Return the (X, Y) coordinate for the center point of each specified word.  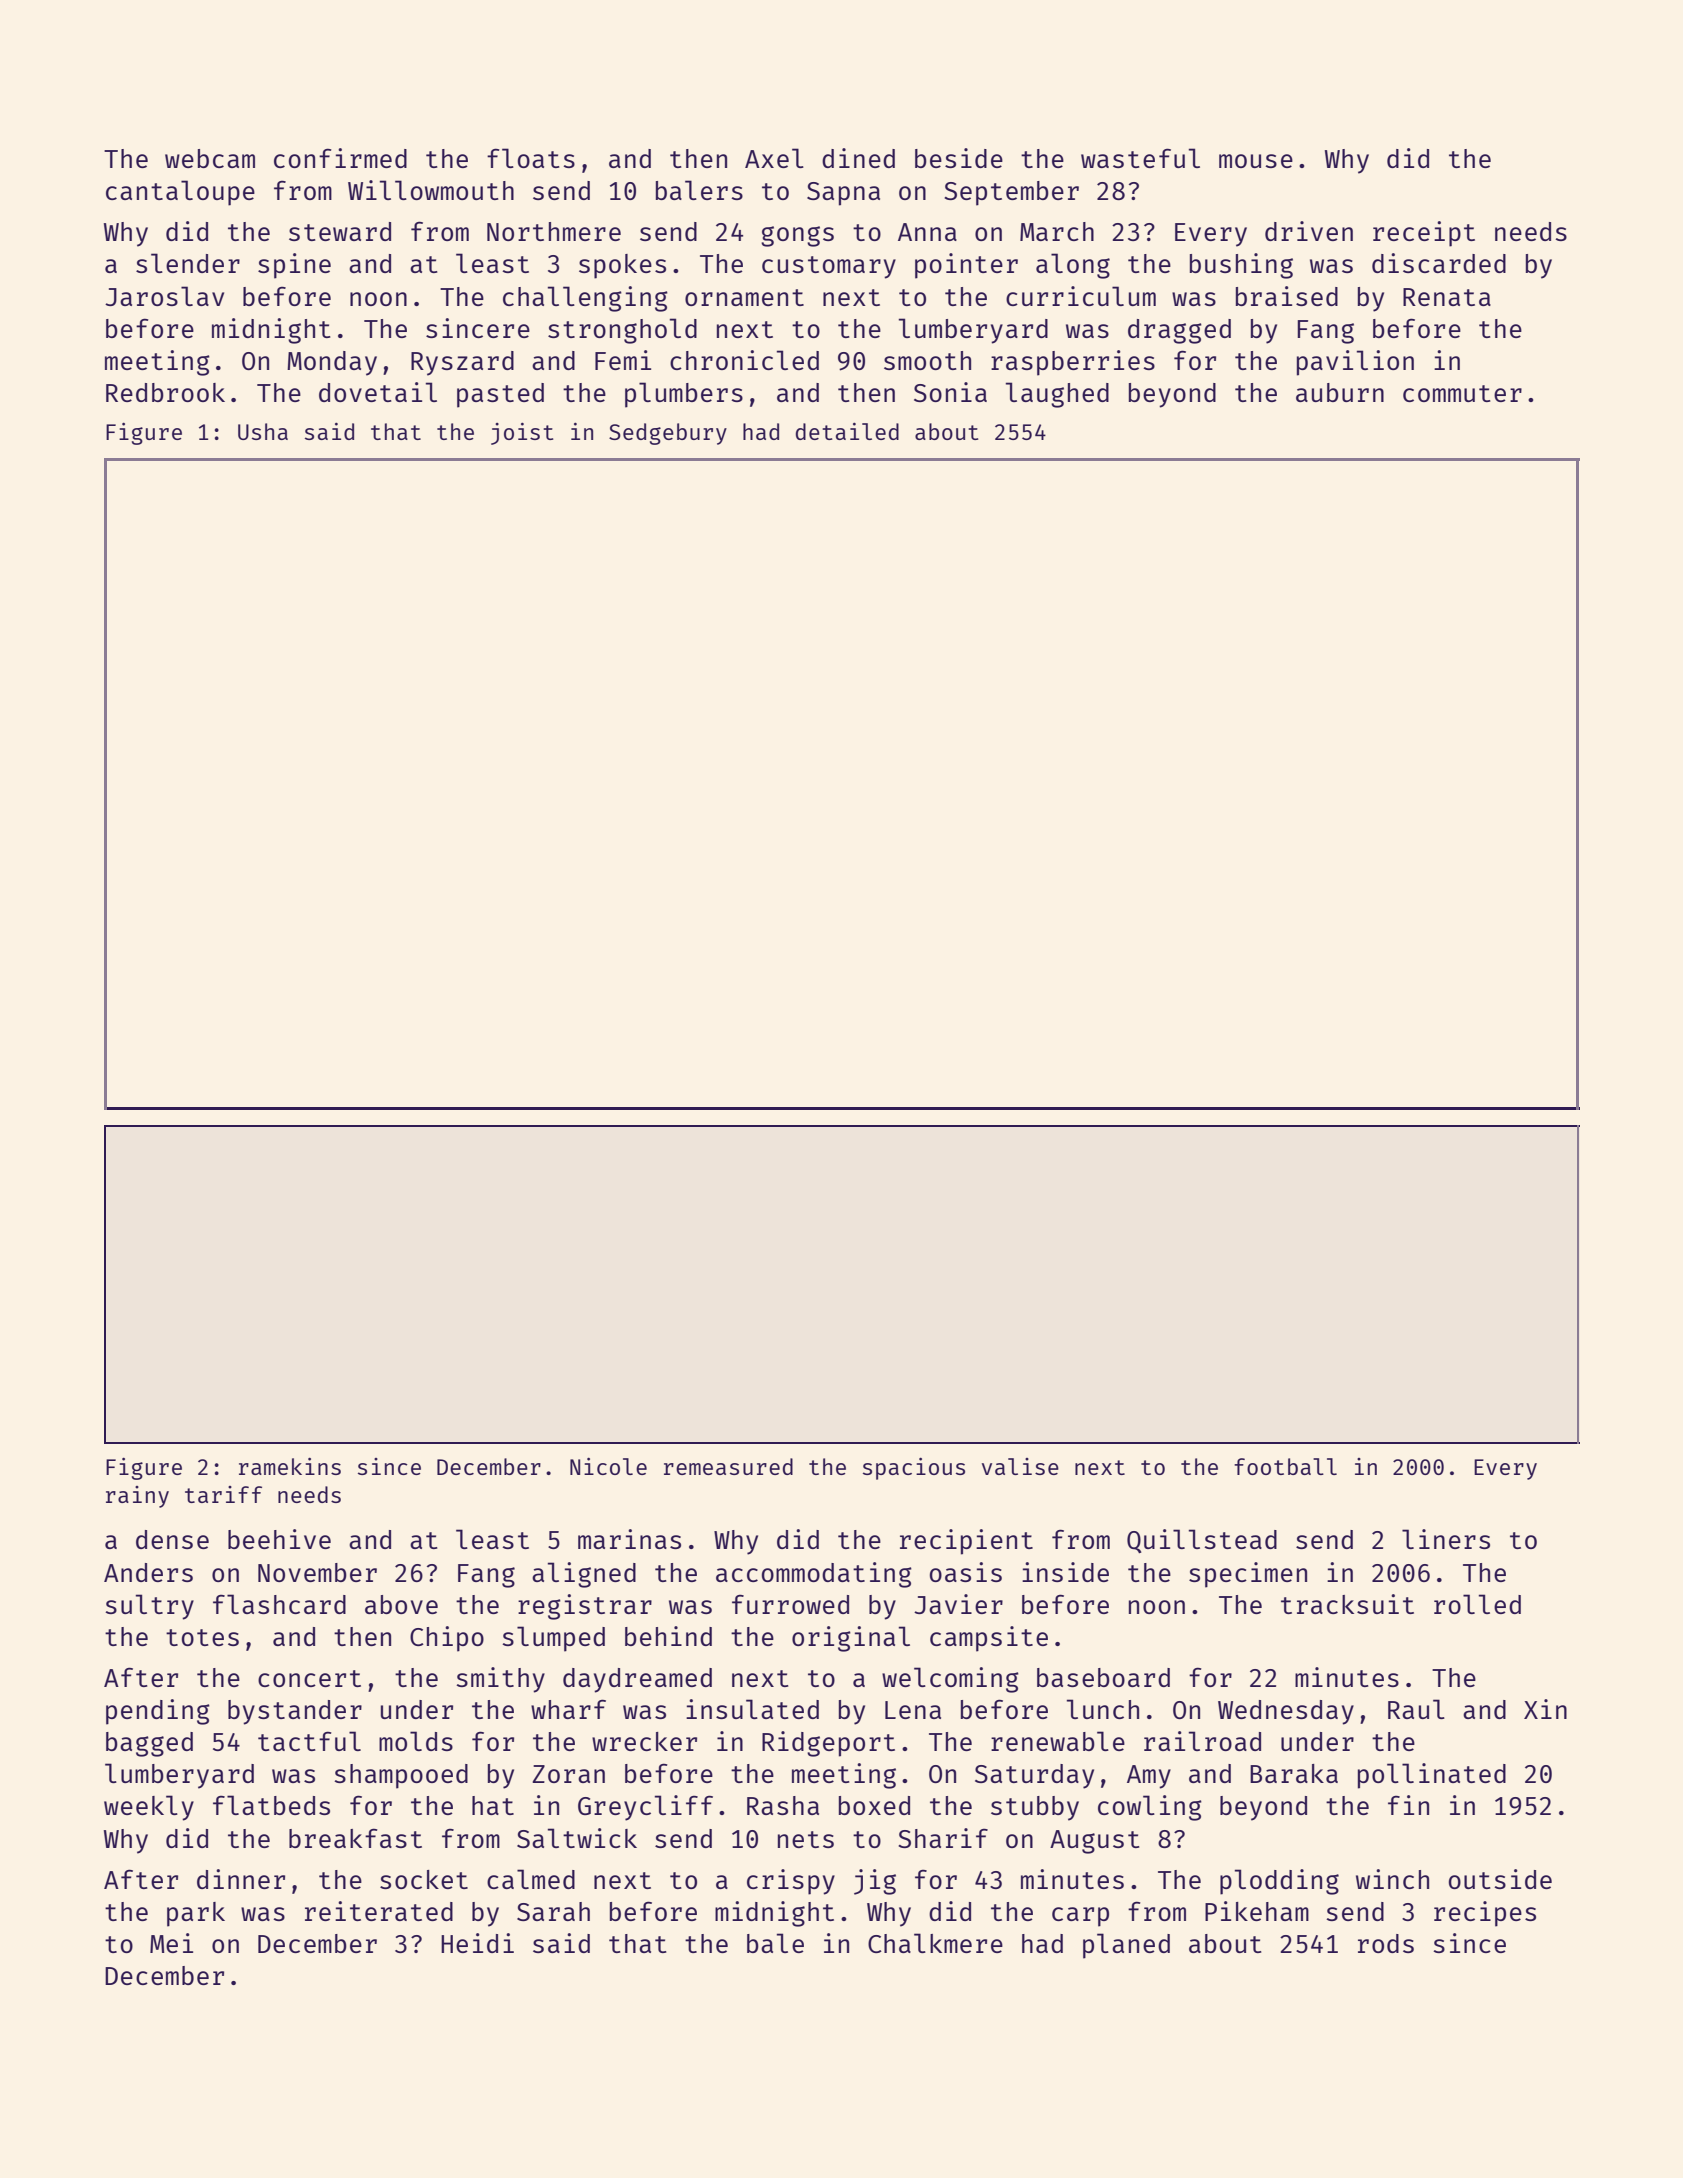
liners (1446, 1539)
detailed (847, 431)
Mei (171, 1943)
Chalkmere (935, 1943)
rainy (137, 1497)
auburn (1340, 392)
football (1285, 1466)
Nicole (608, 1466)
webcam (210, 158)
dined (858, 158)
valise (1020, 1466)
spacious (914, 1469)
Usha (263, 431)
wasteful (1140, 158)
